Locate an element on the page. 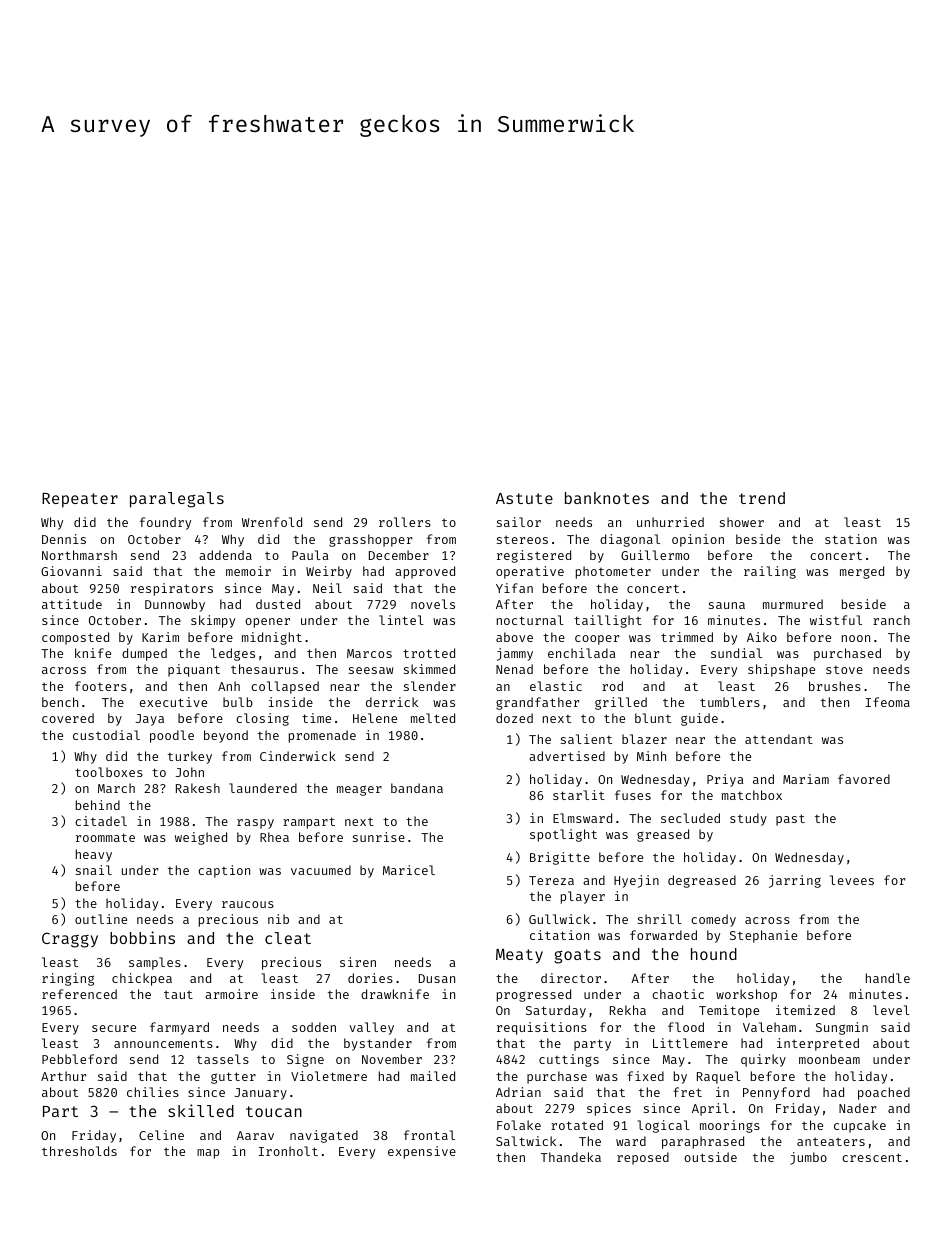 The width and height of the document is (952, 1233). rollers is located at coordinates (405, 522).
